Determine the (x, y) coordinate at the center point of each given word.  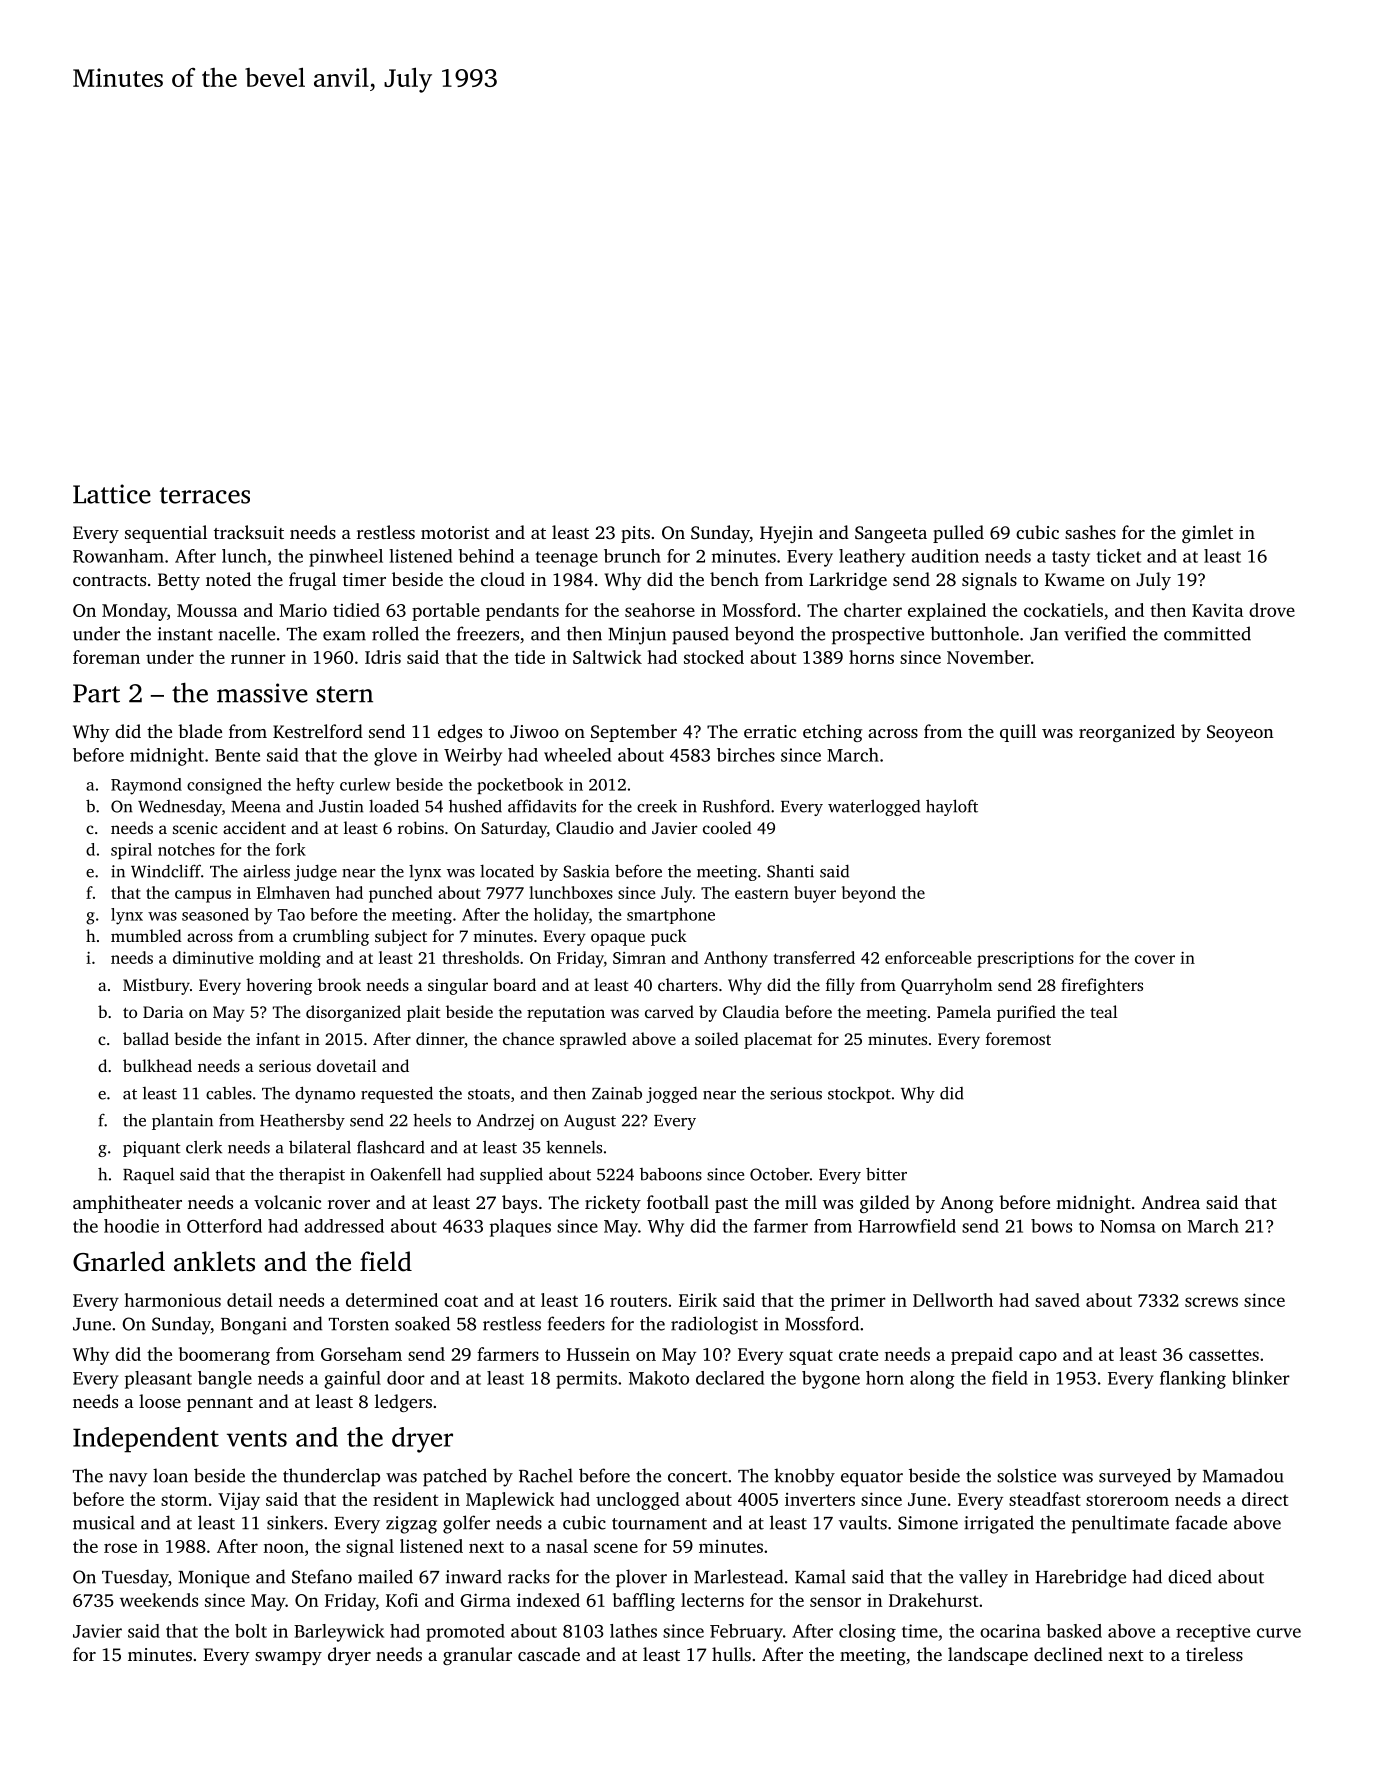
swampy (288, 1658)
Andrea (1170, 1202)
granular (477, 1656)
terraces (205, 495)
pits (635, 534)
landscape (988, 1656)
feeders (576, 1323)
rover (349, 1204)
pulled (958, 534)
